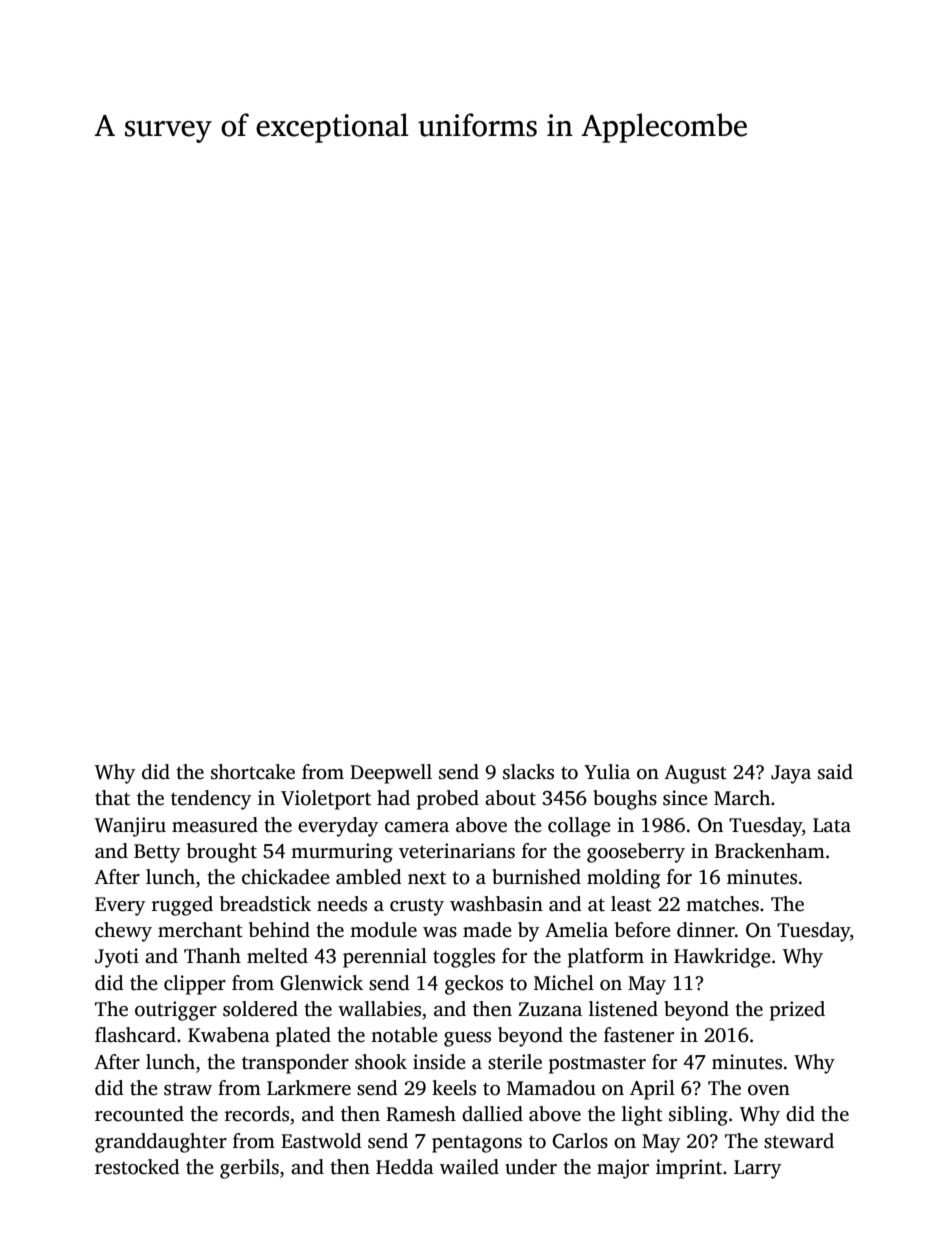 The width and height of the page is (952, 1233). What do you see at coordinates (625, 800) in the page?
I see `boughs` at bounding box center [625, 800].
